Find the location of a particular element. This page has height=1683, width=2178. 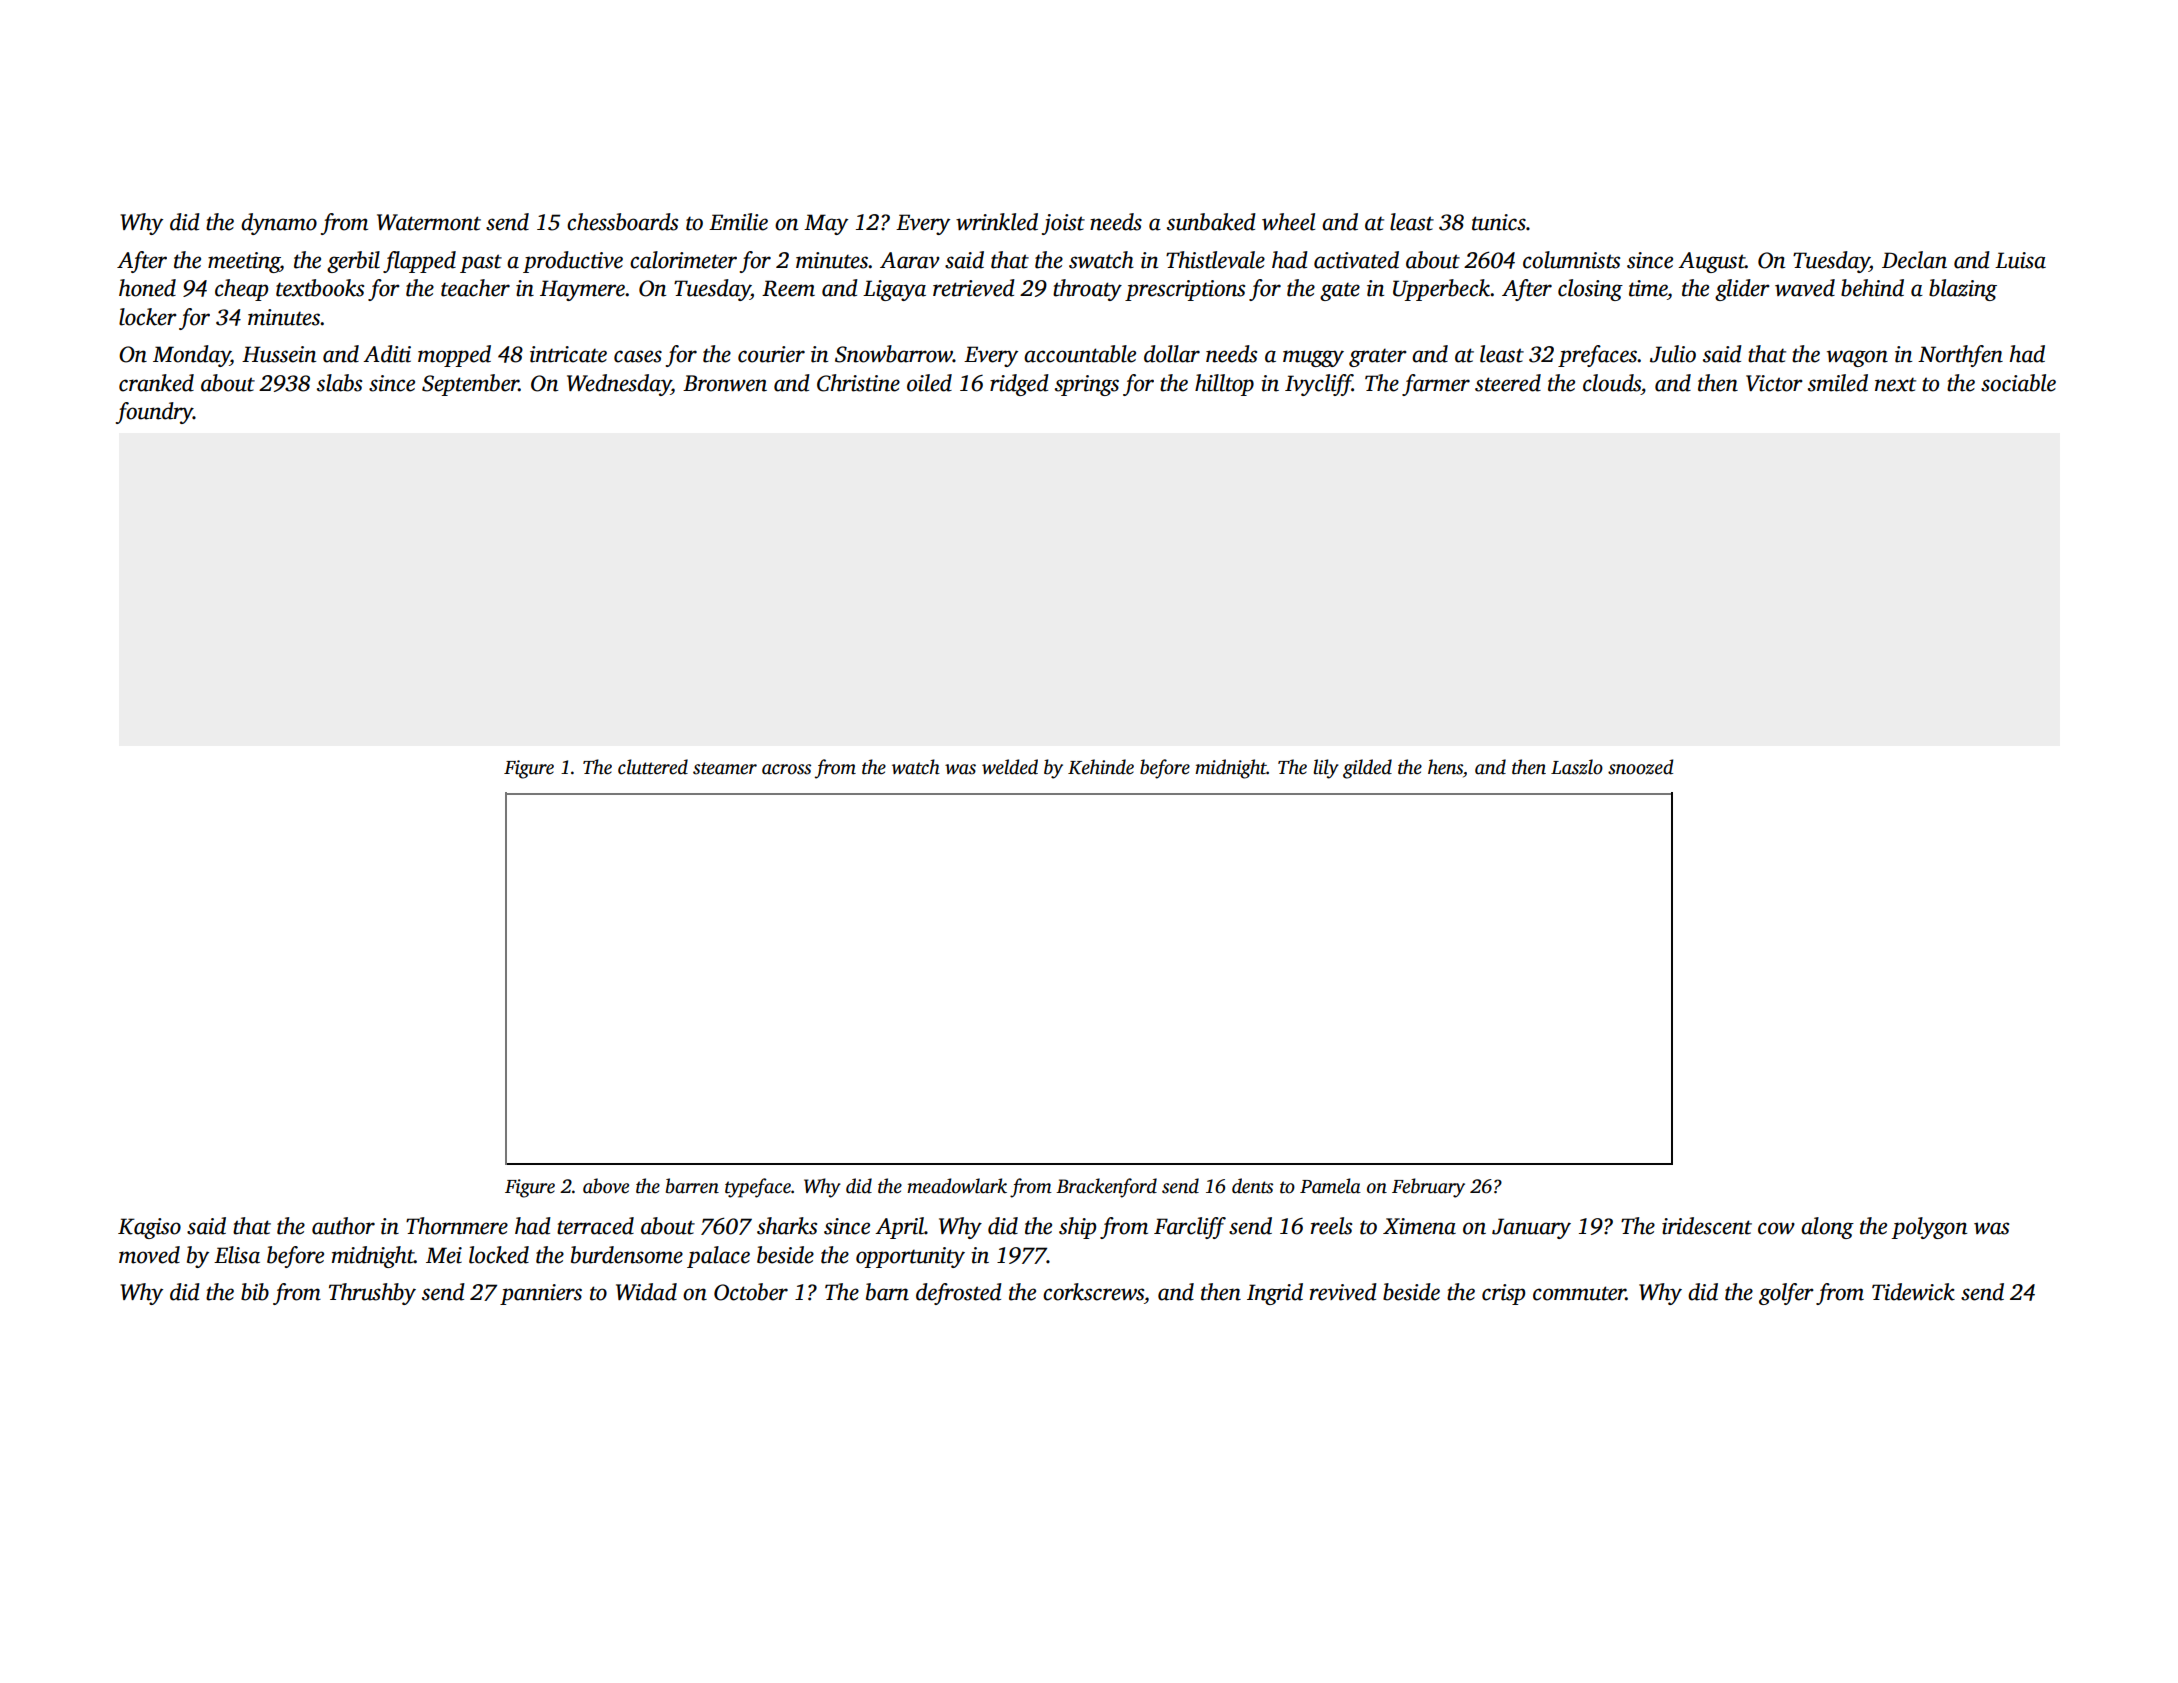

February is located at coordinates (1428, 1188).
